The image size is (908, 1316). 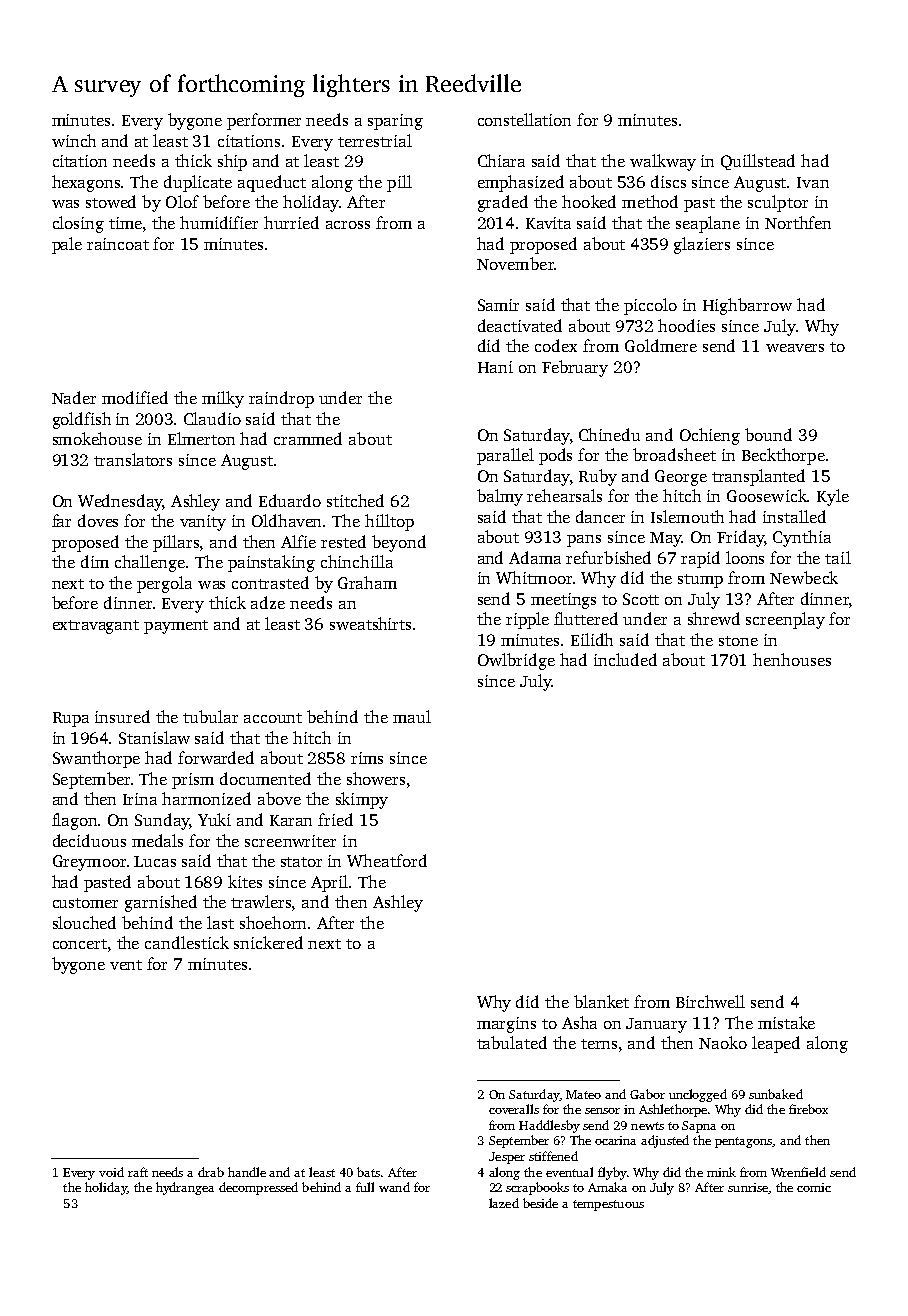 What do you see at coordinates (608, 1205) in the document?
I see `tempestuous` at bounding box center [608, 1205].
